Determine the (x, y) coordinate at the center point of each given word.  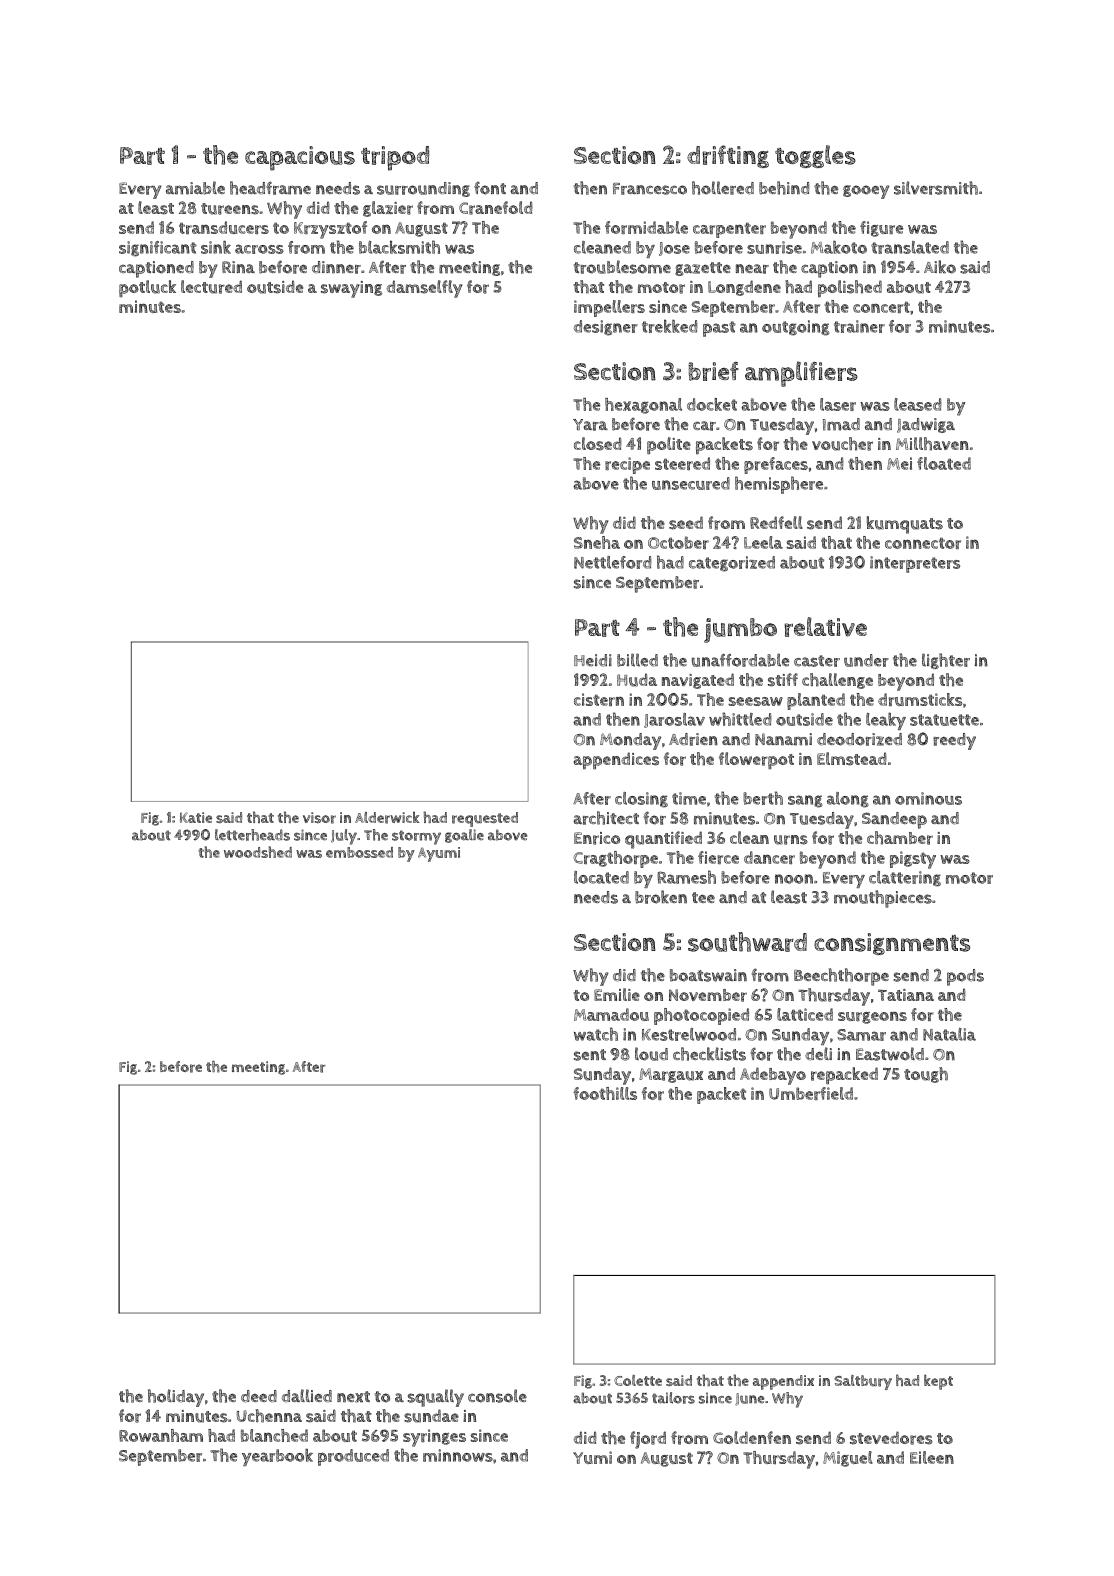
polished (850, 288)
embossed (359, 852)
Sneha (597, 542)
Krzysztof (330, 230)
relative (825, 627)
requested (485, 819)
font (490, 188)
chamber (900, 838)
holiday (176, 1398)
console (497, 1396)
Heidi (593, 660)
